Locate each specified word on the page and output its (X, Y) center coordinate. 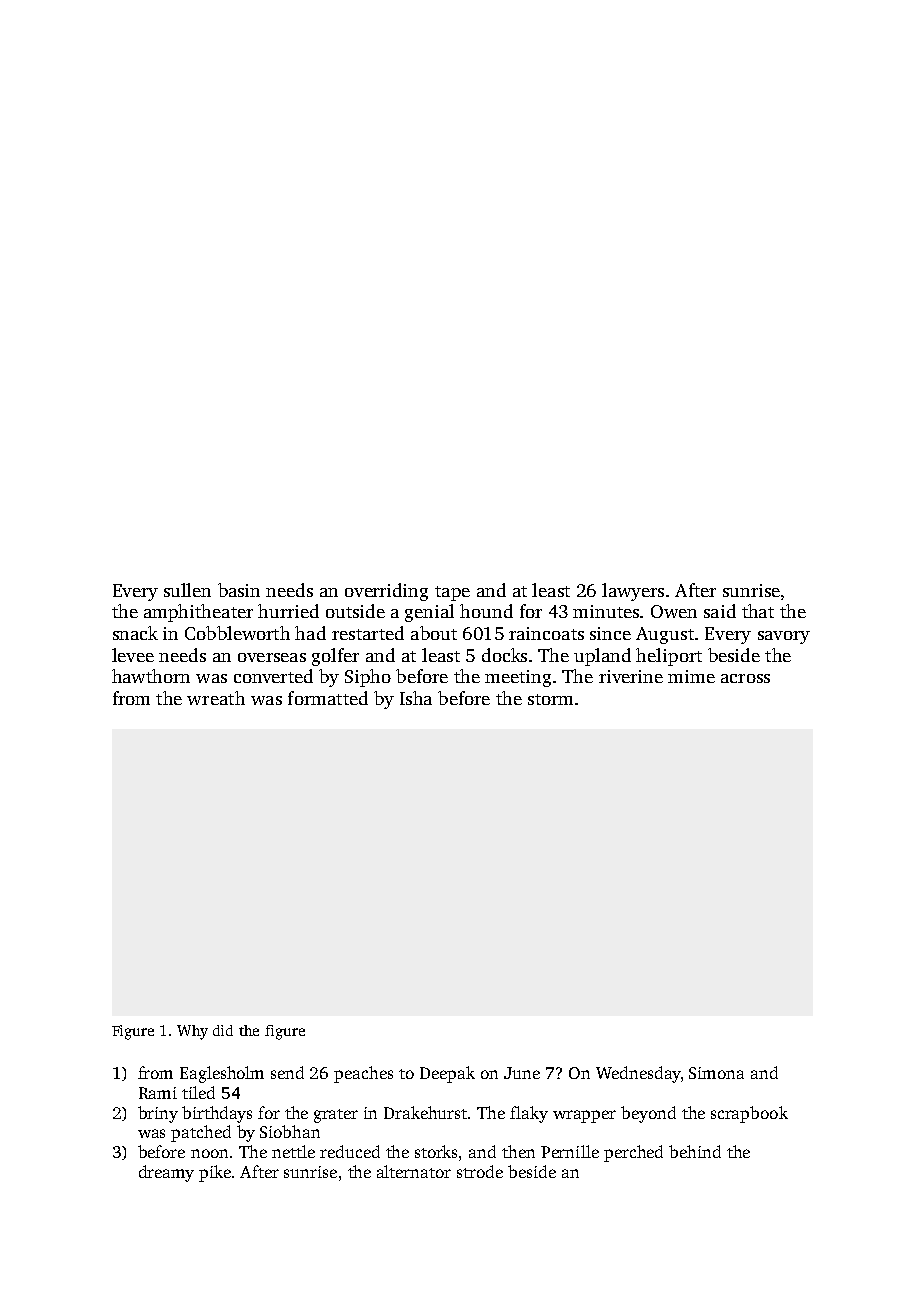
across (745, 678)
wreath (216, 698)
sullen (187, 590)
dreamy (166, 1173)
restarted (368, 633)
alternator (414, 1171)
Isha (416, 698)
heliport (669, 657)
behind (695, 1151)
